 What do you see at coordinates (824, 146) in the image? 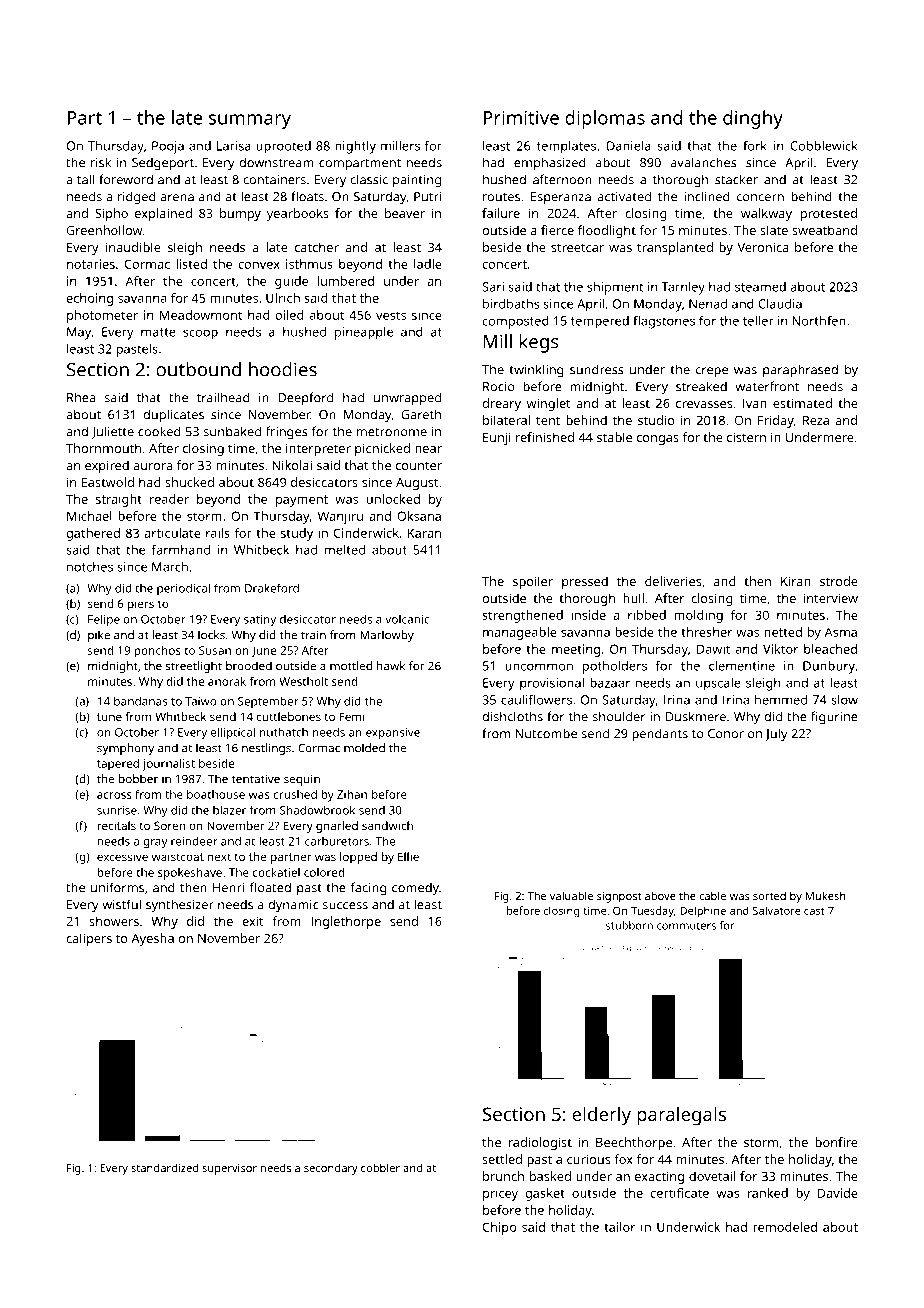
I see `Cobblewick` at bounding box center [824, 146].
